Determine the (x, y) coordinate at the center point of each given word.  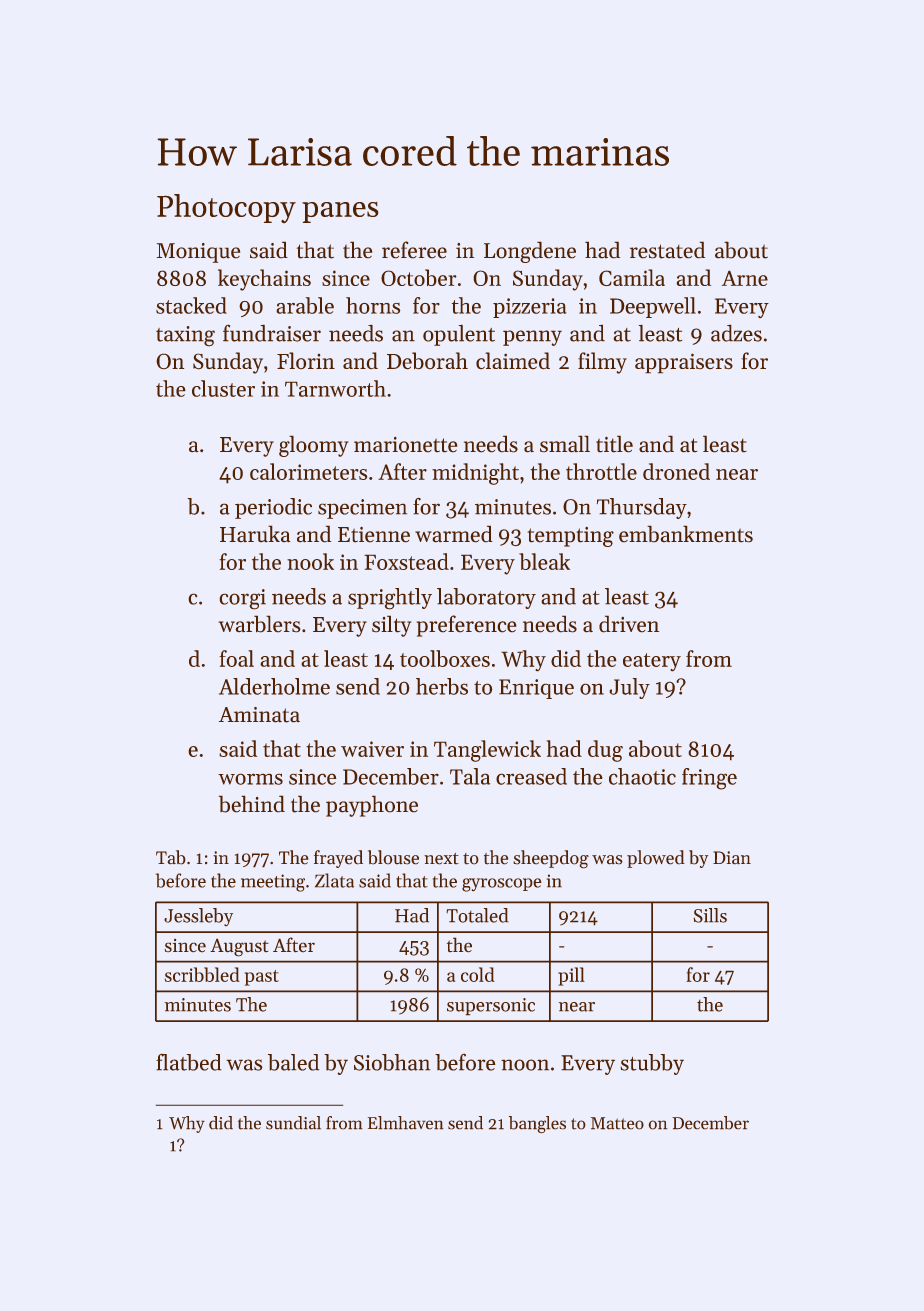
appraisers (684, 363)
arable (305, 305)
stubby (652, 1064)
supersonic (491, 1007)
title (614, 444)
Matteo (617, 1123)
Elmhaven (406, 1123)
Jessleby (198, 917)
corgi (242, 599)
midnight (475, 474)
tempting (570, 537)
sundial (293, 1123)
